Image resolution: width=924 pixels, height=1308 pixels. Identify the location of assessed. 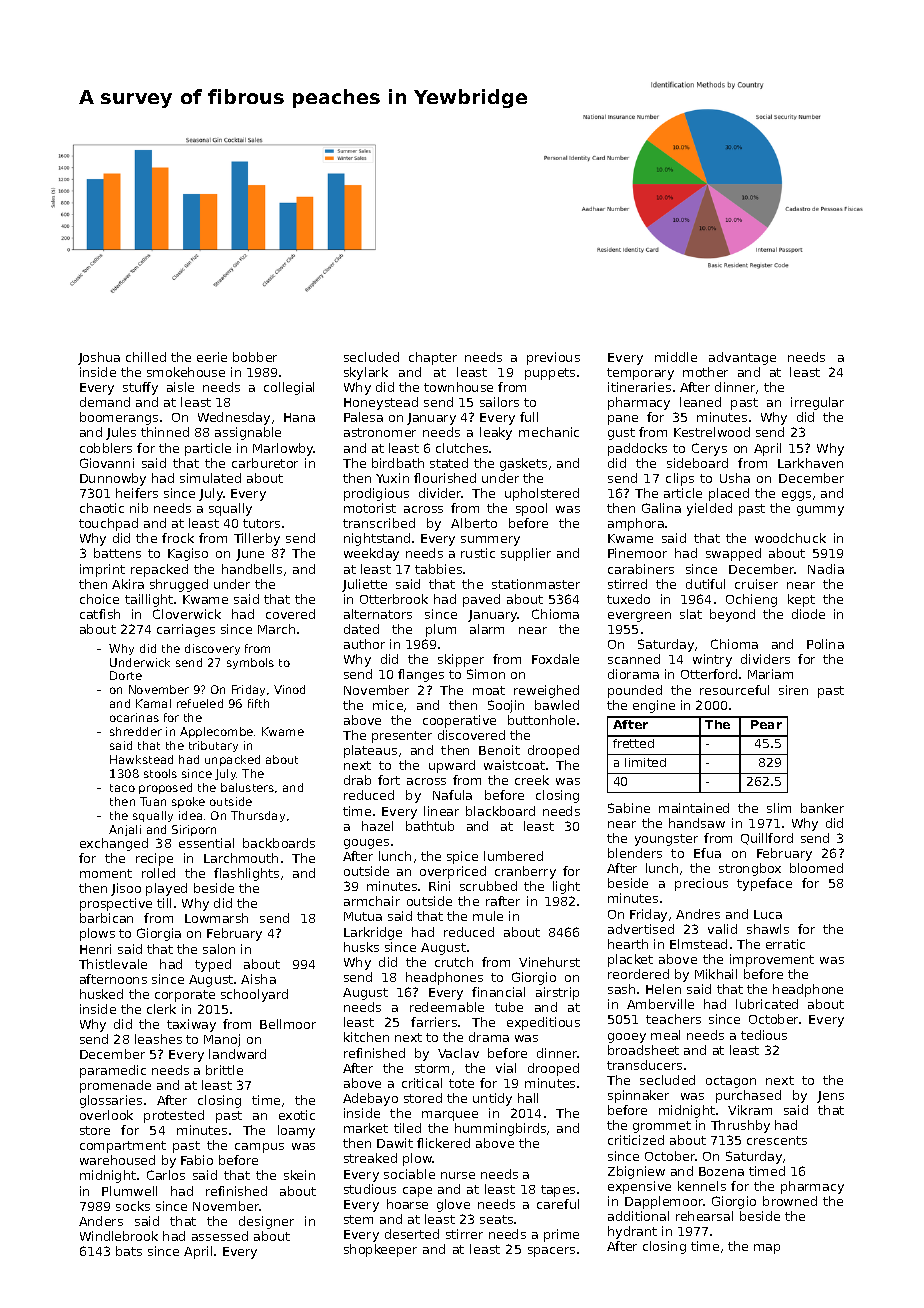
(220, 1236).
